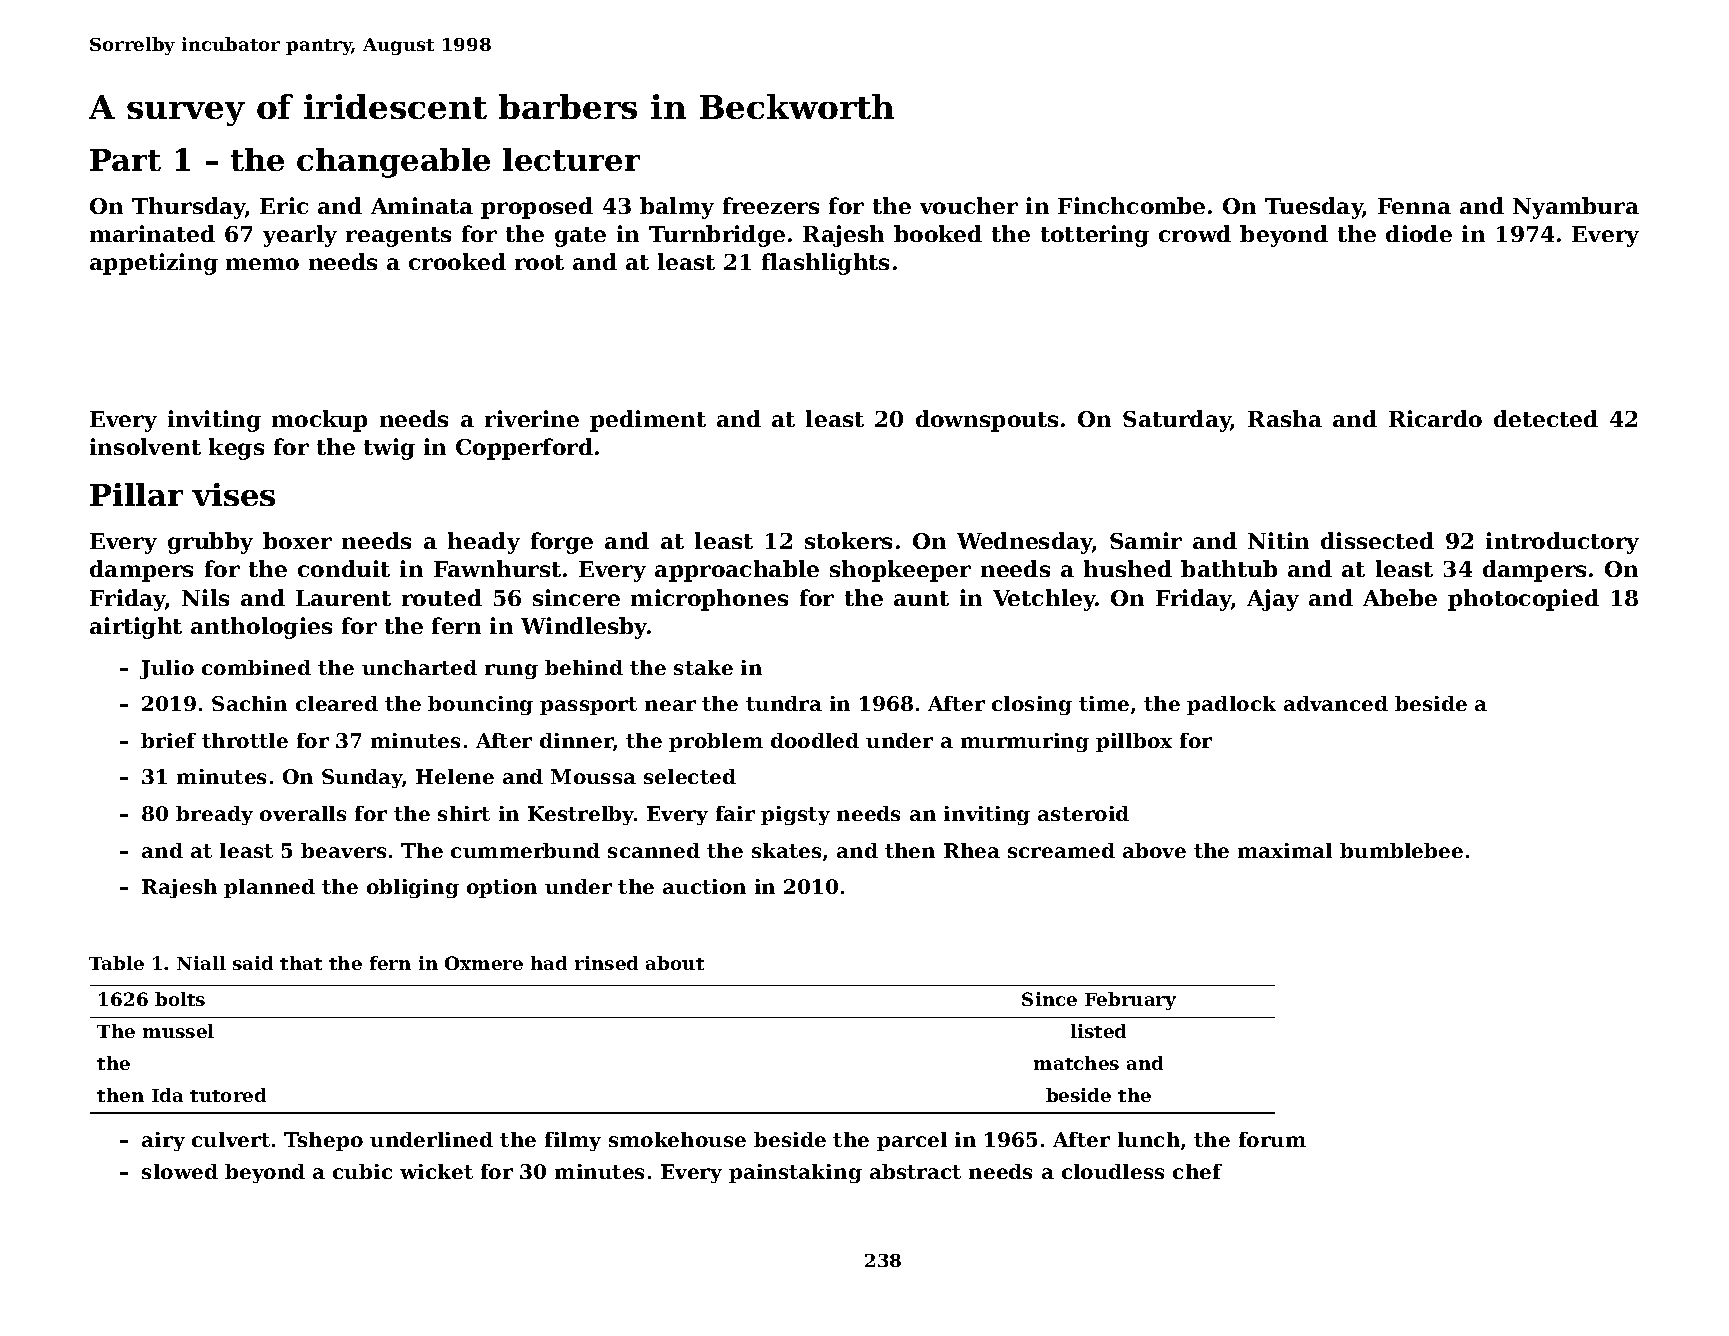 The width and height of the image is (1729, 1336). Describe the element at coordinates (297, 540) in the image. I see `boxer` at that location.
